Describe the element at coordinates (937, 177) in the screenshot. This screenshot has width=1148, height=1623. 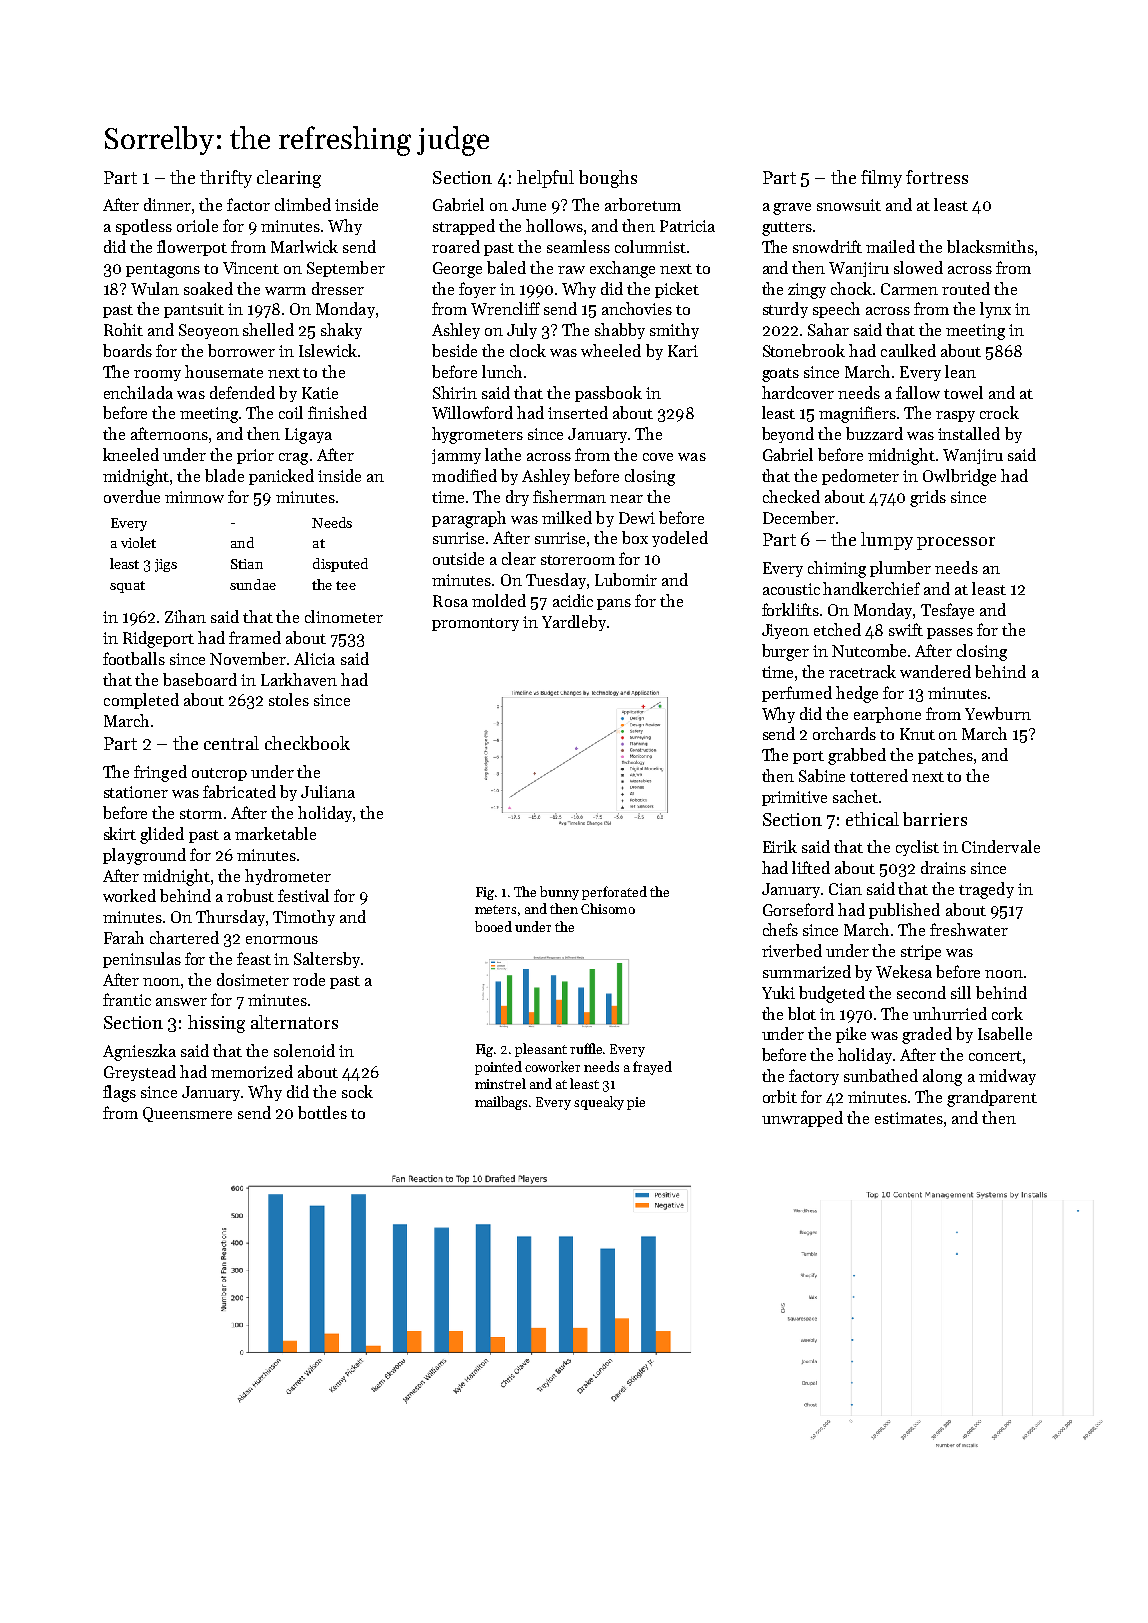
I see `fortress` at that location.
